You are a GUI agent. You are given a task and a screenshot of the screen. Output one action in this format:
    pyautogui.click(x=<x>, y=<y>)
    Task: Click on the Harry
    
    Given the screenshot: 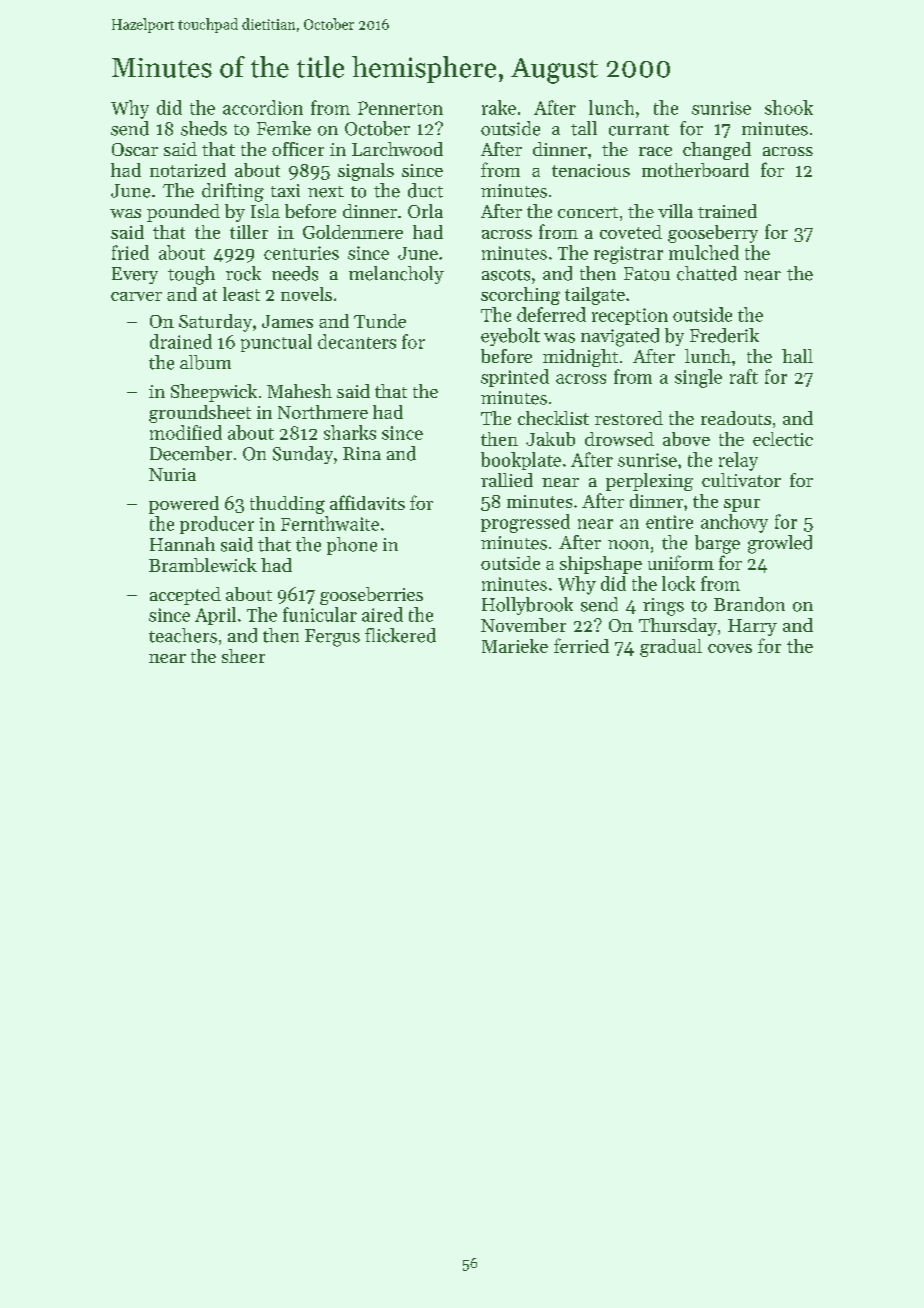 What is the action you would take?
    pyautogui.click(x=752, y=627)
